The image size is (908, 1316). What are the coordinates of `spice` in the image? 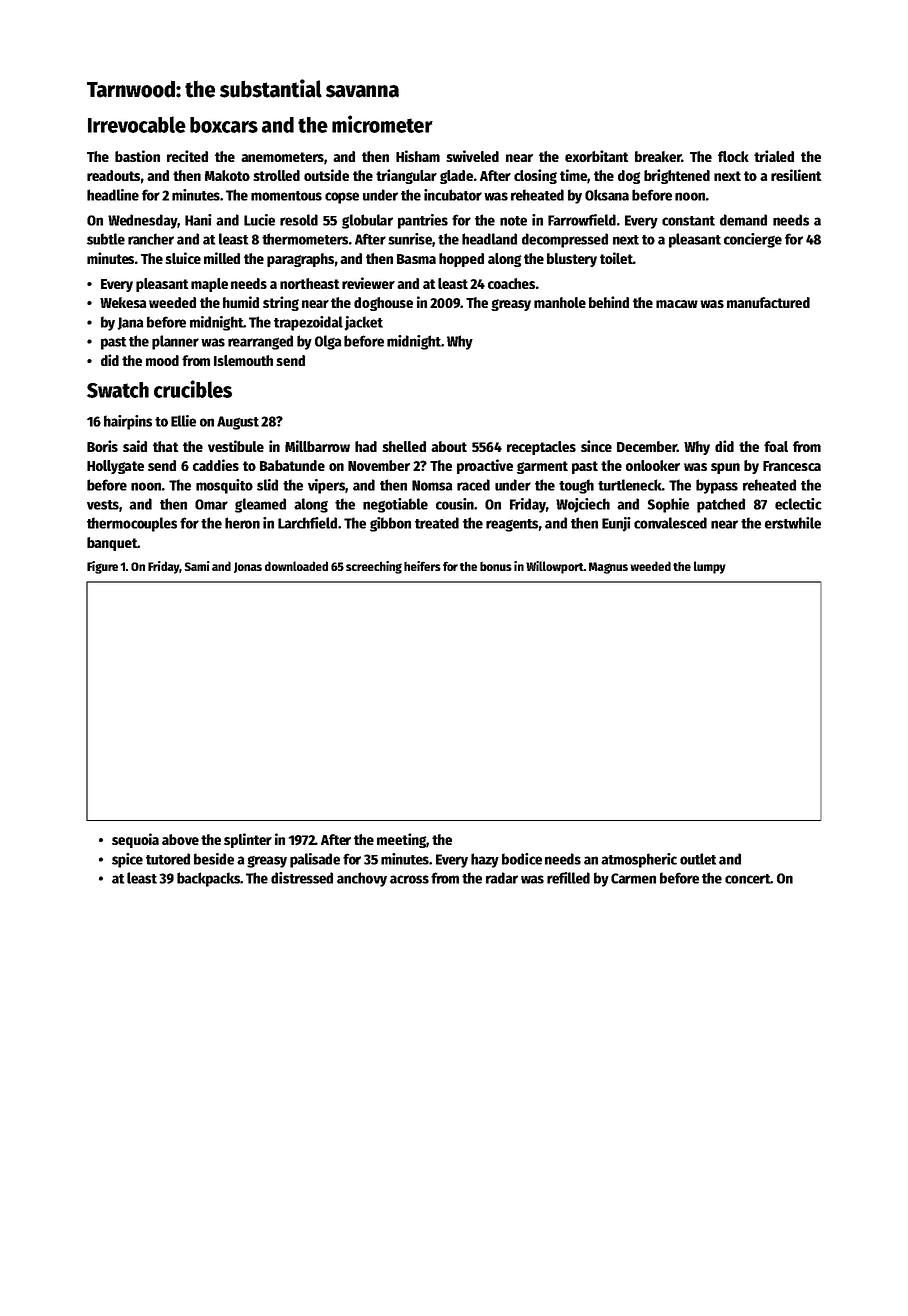 It's located at (127, 860).
